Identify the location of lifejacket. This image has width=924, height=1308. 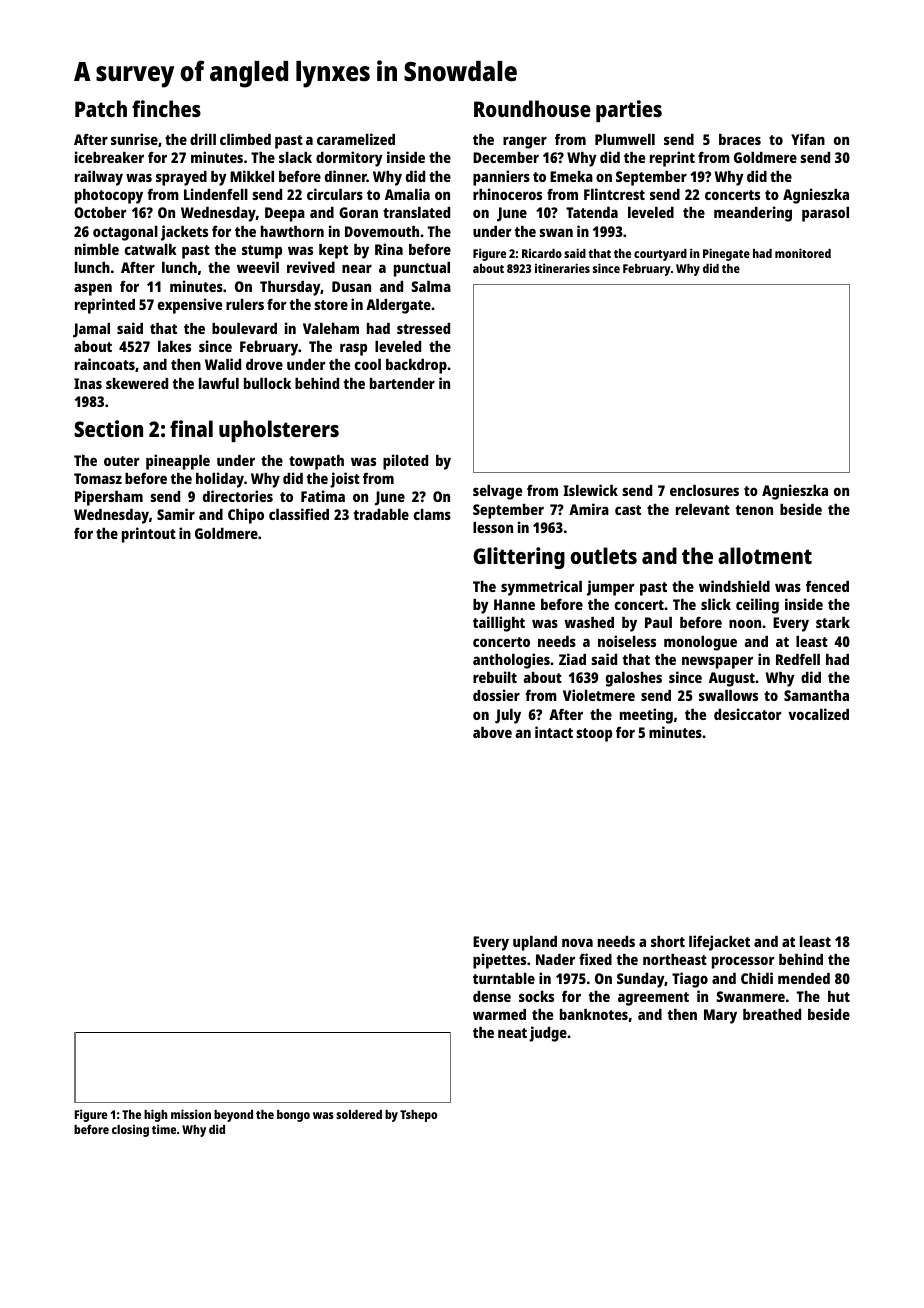
(719, 943).
